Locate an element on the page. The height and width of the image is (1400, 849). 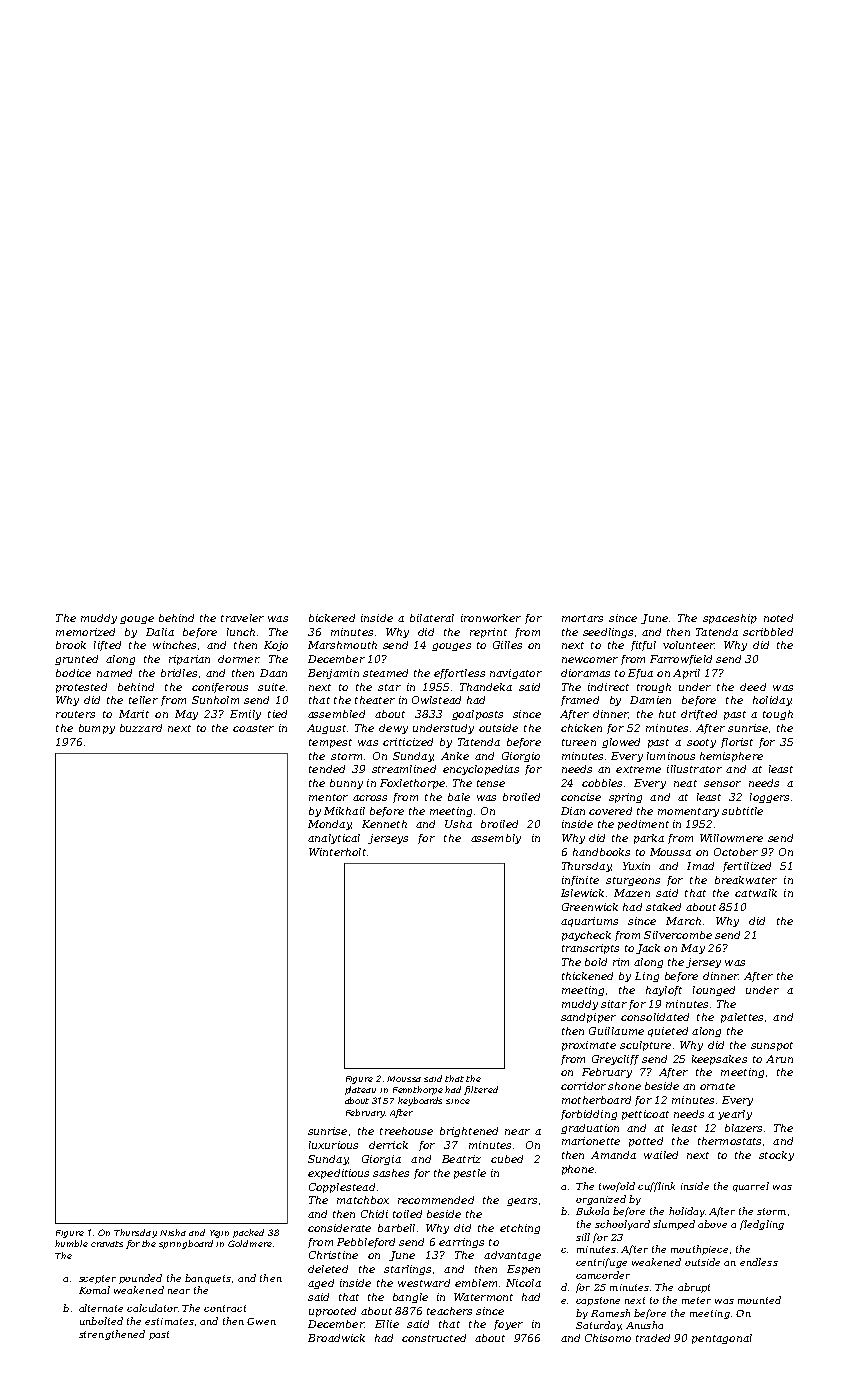
Copplestead is located at coordinates (342, 1188).
